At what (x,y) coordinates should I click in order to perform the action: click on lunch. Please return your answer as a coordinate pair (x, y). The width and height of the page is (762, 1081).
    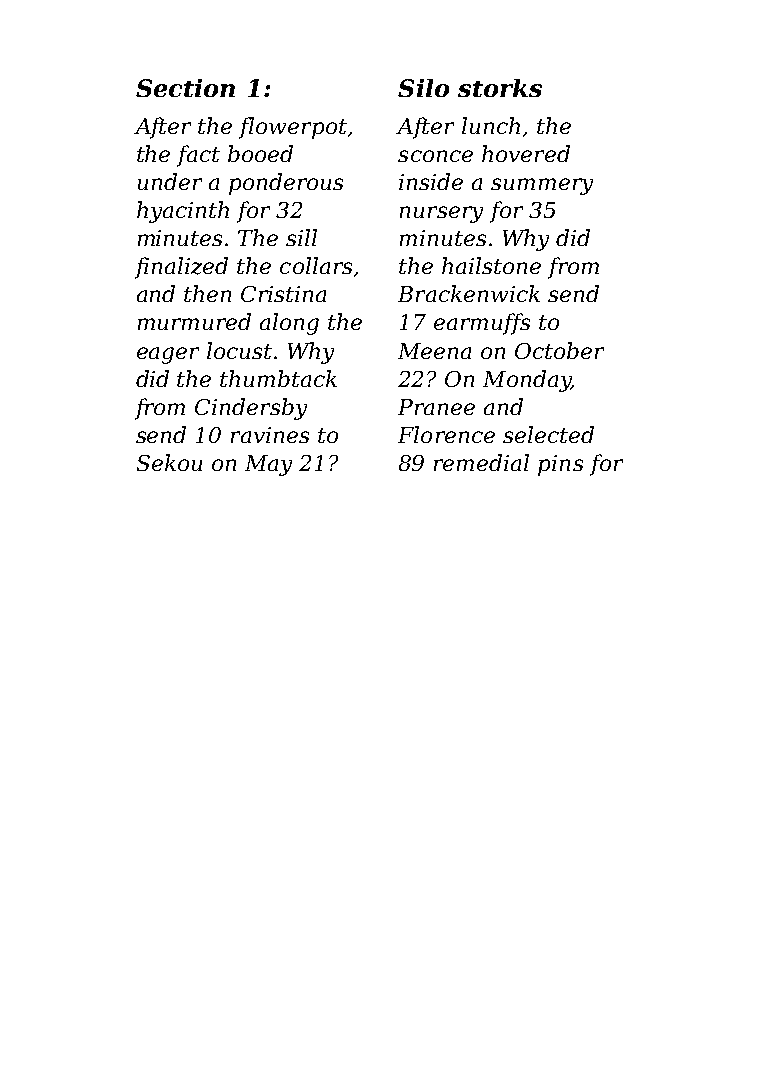
    Looking at the image, I should click on (491, 125).
